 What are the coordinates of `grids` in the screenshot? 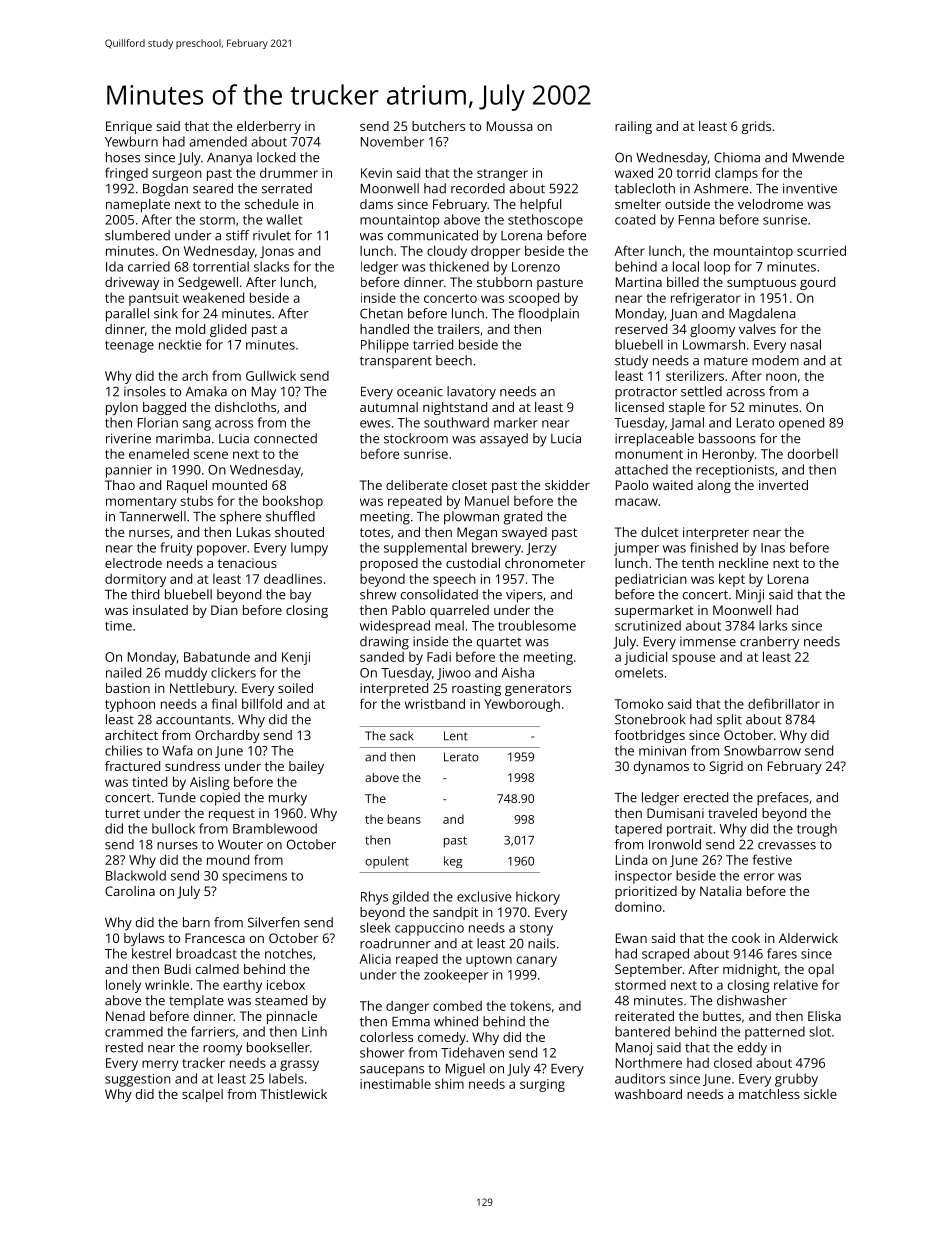 It's located at (756, 127).
